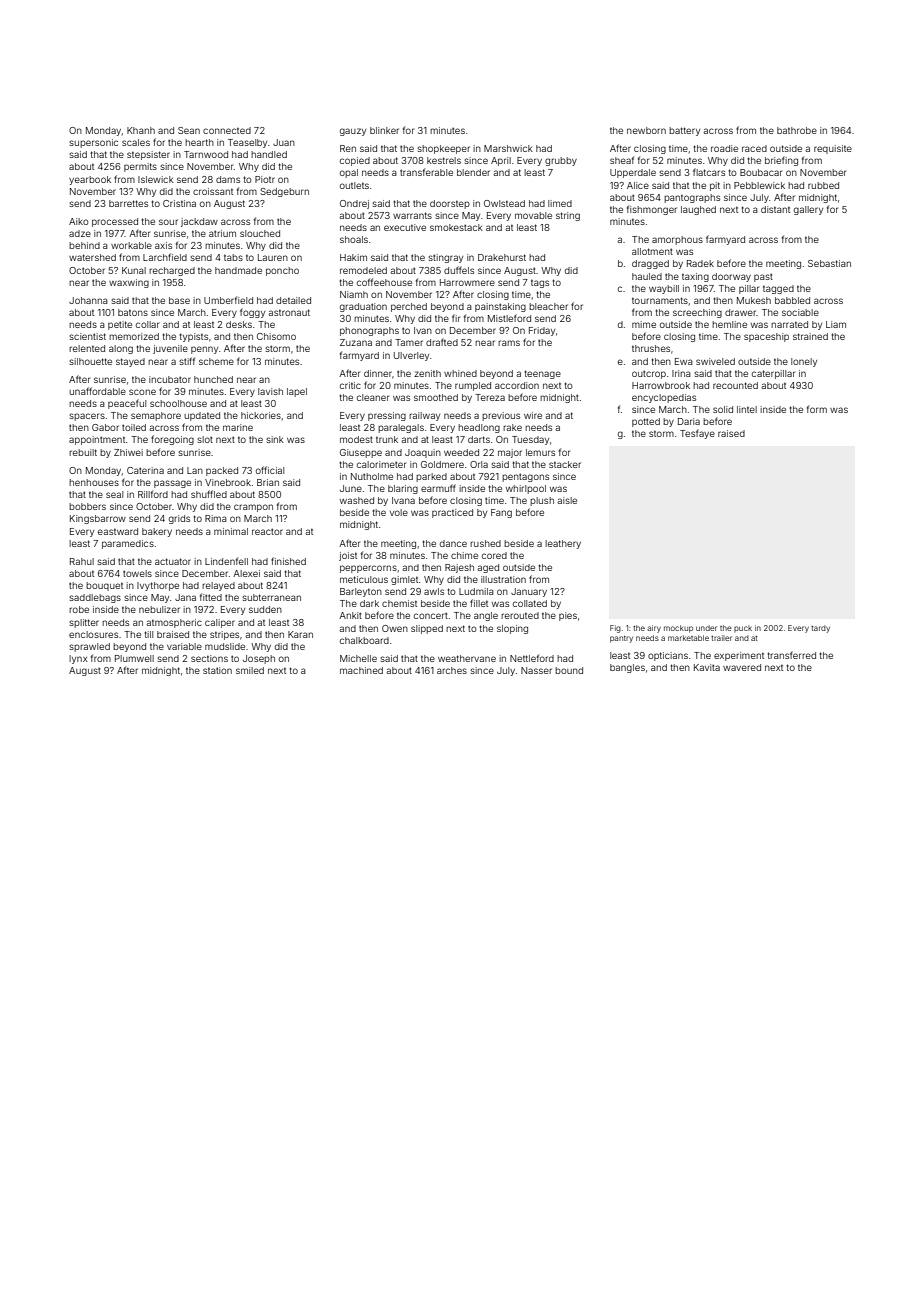 This screenshot has width=924, height=1308. What do you see at coordinates (684, 131) in the screenshot?
I see `battery` at bounding box center [684, 131].
